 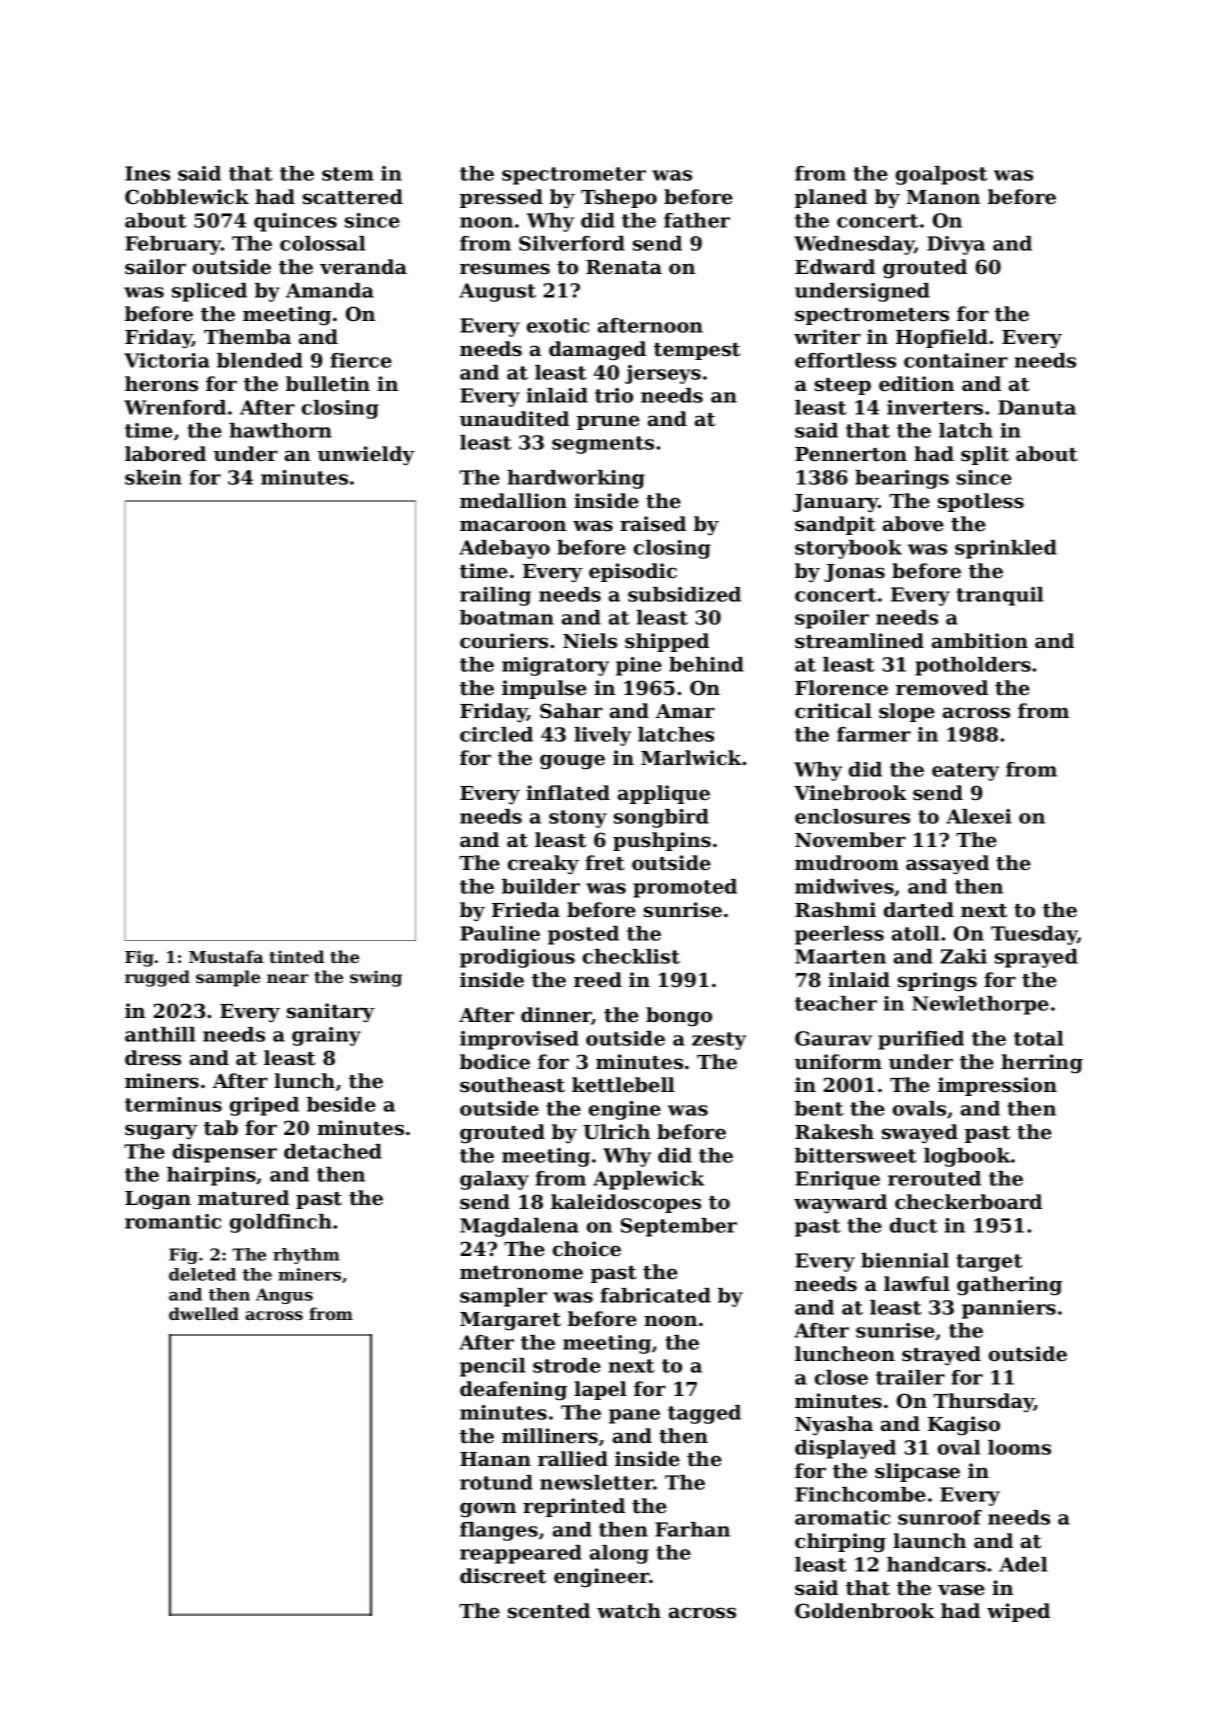 What do you see at coordinates (496, 734) in the page?
I see `circled` at bounding box center [496, 734].
